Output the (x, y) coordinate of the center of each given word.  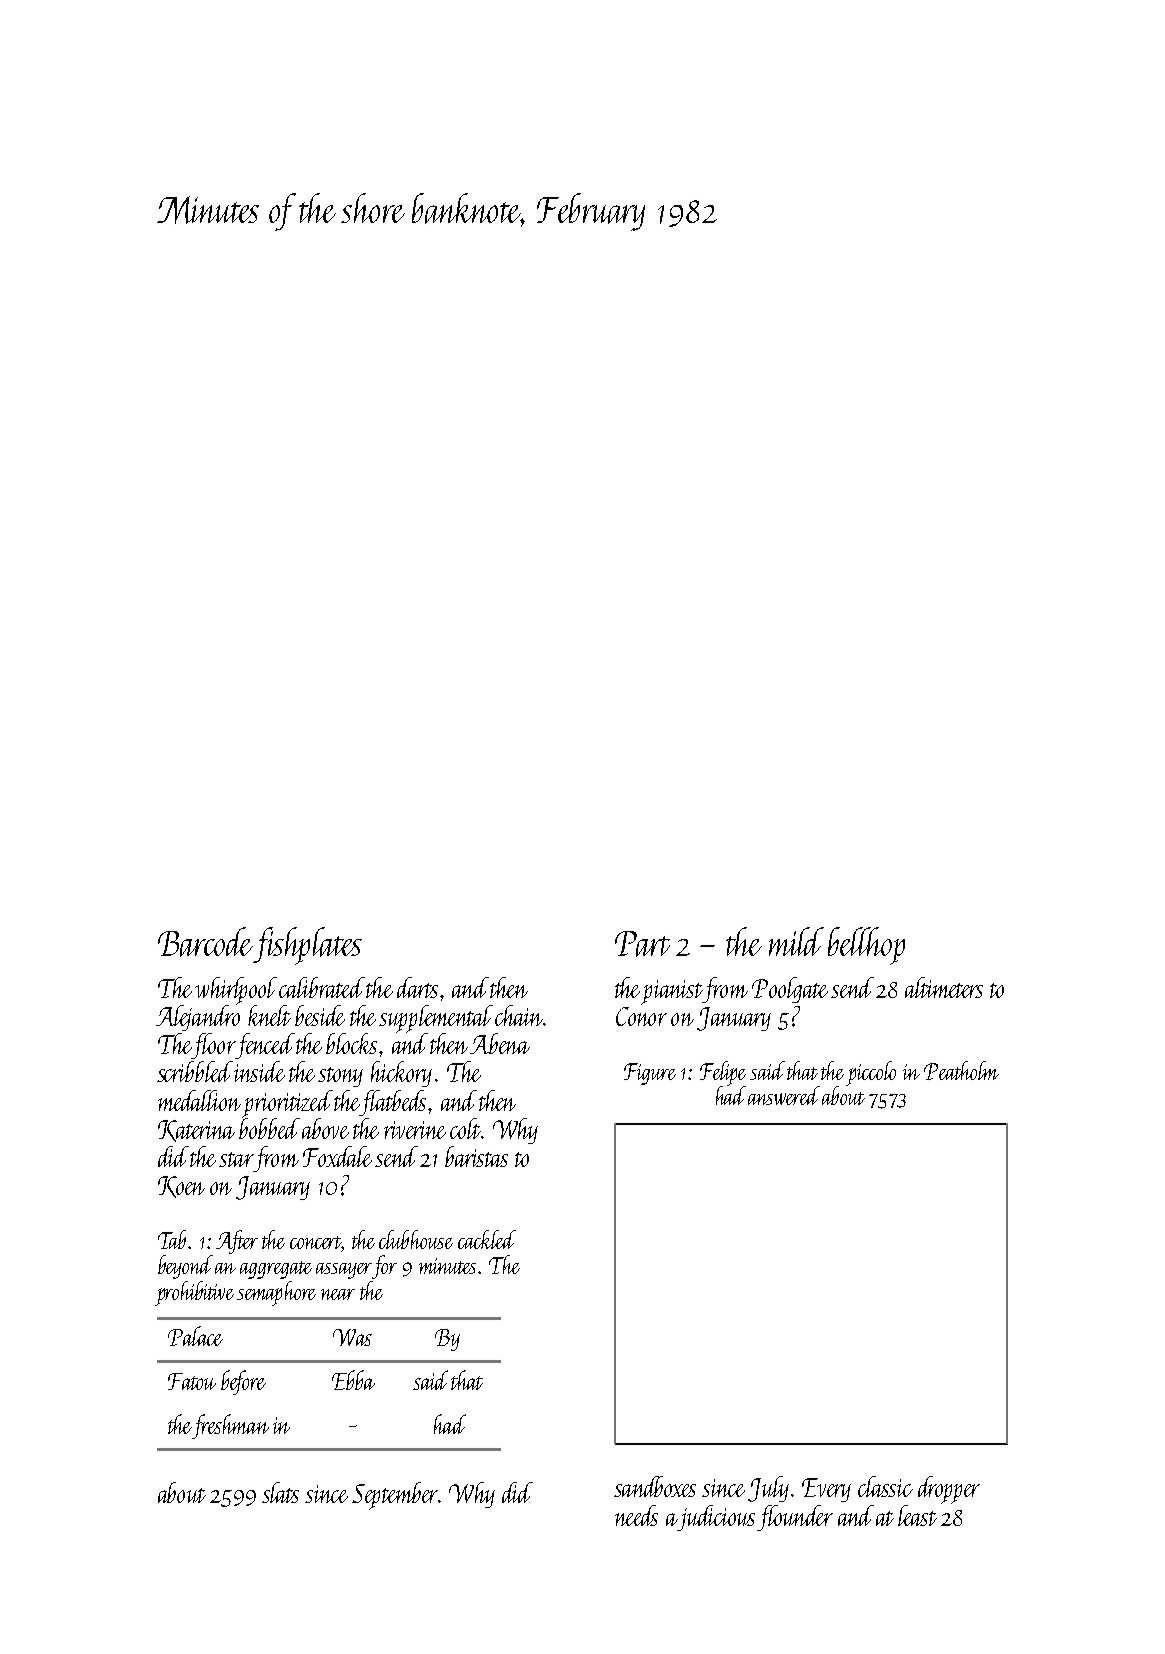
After (237, 1242)
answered (784, 1095)
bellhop (866, 946)
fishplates (307, 946)
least (917, 1515)
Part (642, 944)
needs (636, 1515)
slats (280, 1492)
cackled (487, 1239)
